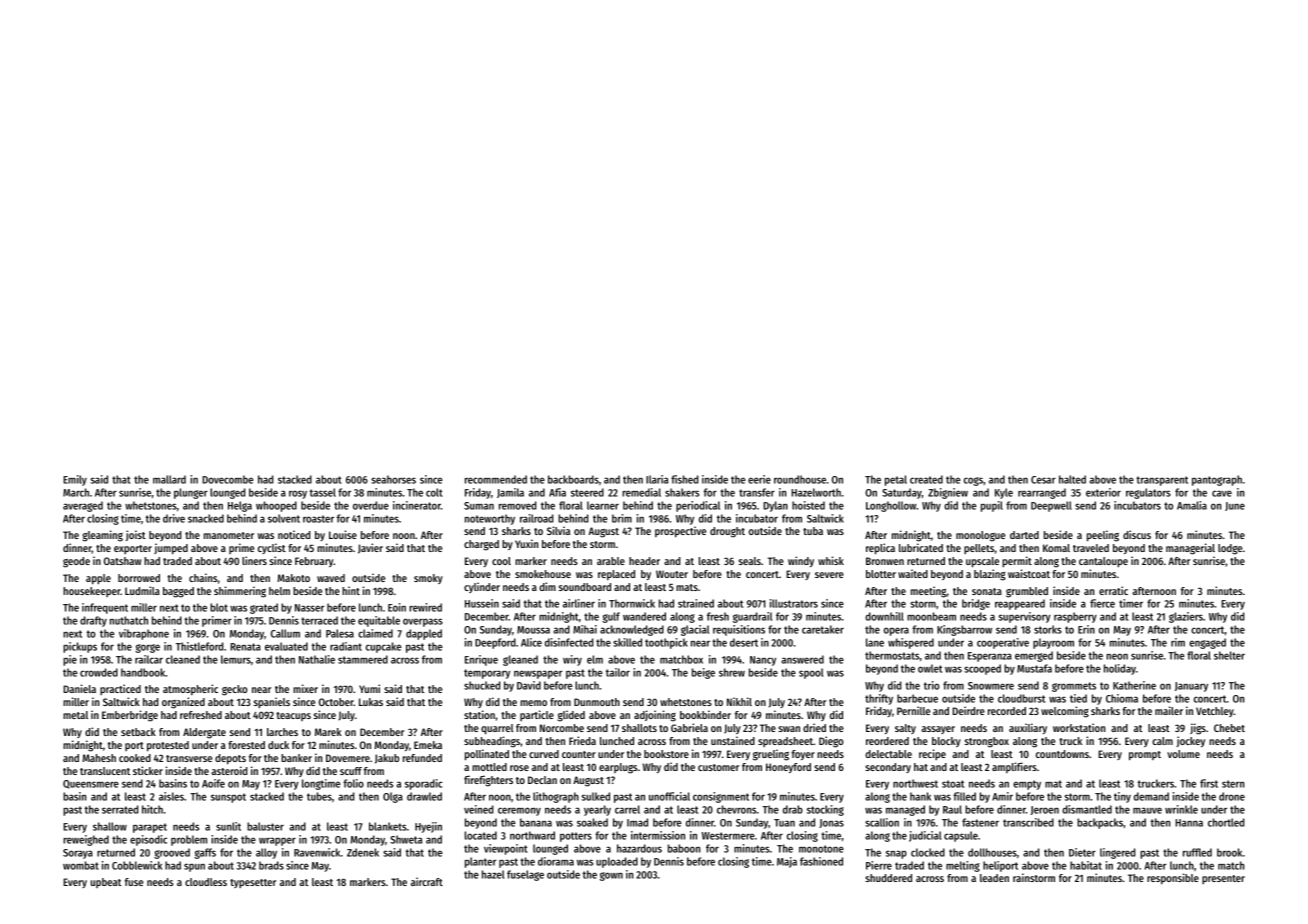  I want to click on mailer, so click(1169, 710).
